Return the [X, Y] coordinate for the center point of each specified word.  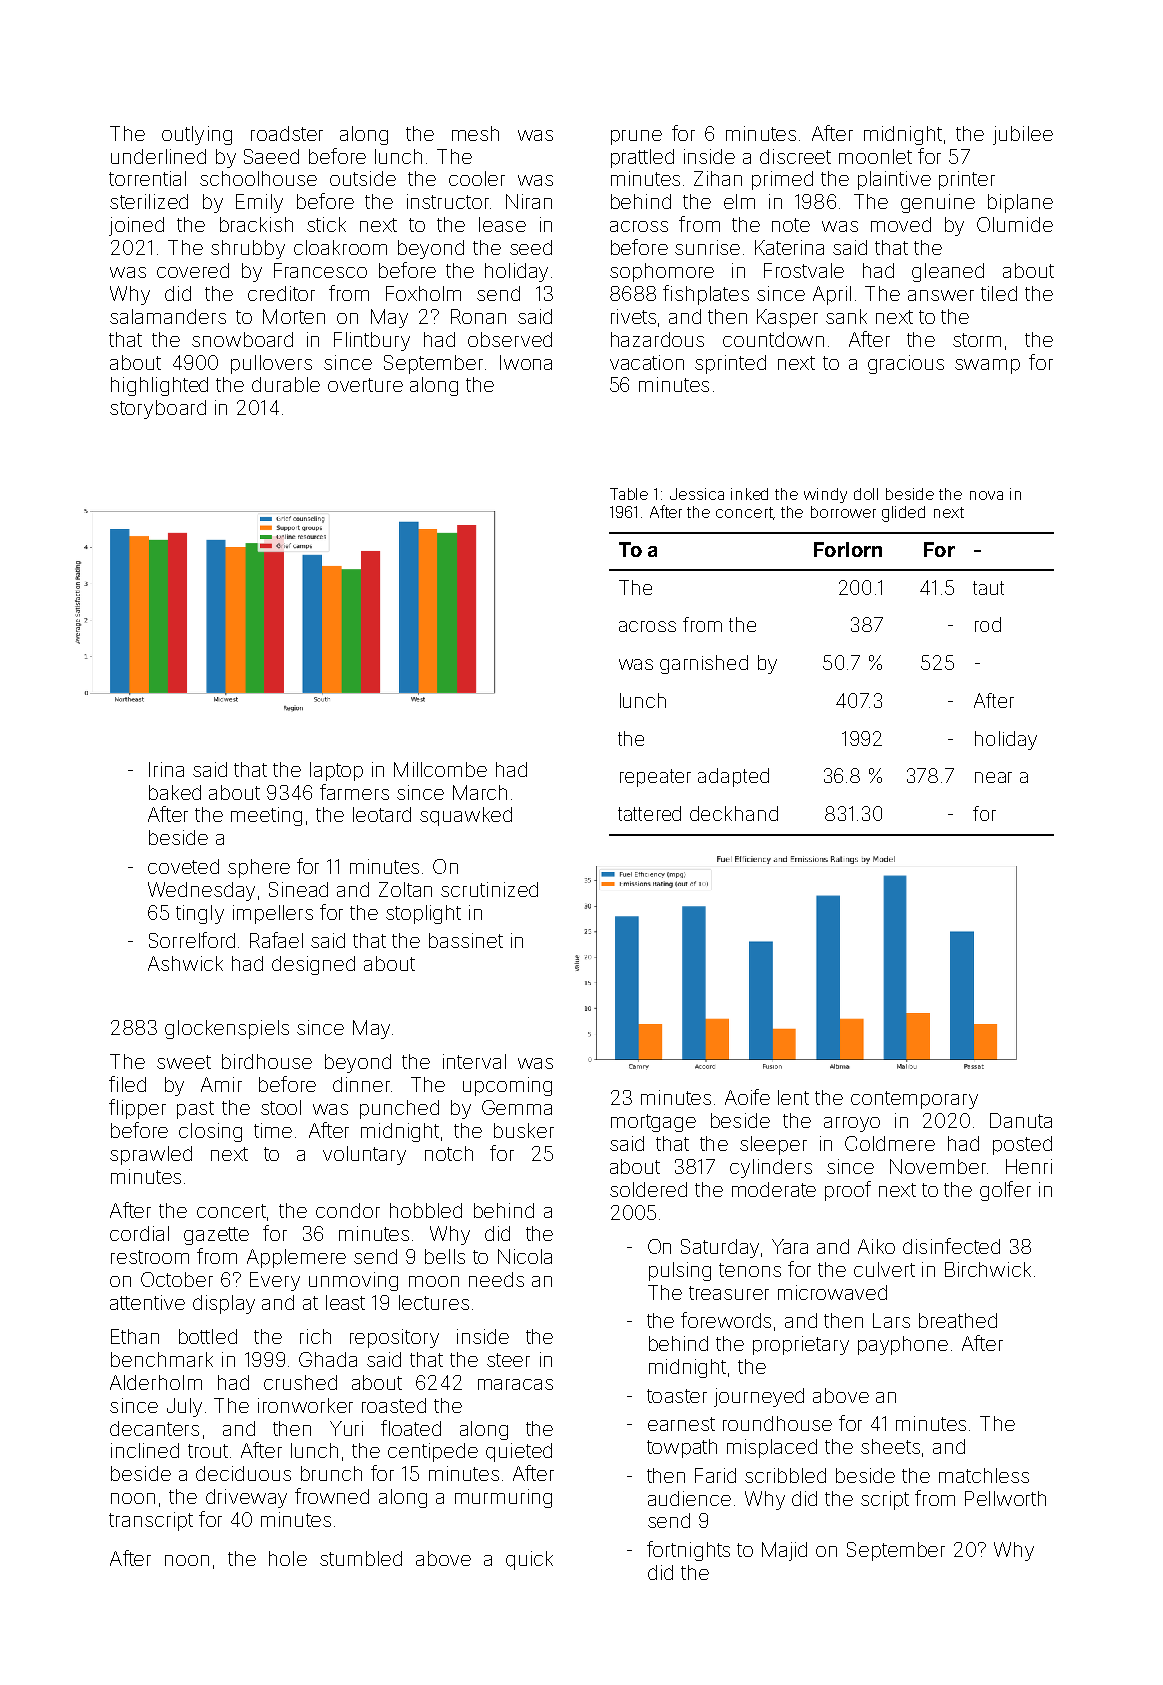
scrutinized [489, 889]
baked [175, 792]
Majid [784, 1551]
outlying [197, 135]
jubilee [1023, 135]
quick [529, 1560]
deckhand [734, 813]
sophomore [662, 272]
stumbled [361, 1558]
